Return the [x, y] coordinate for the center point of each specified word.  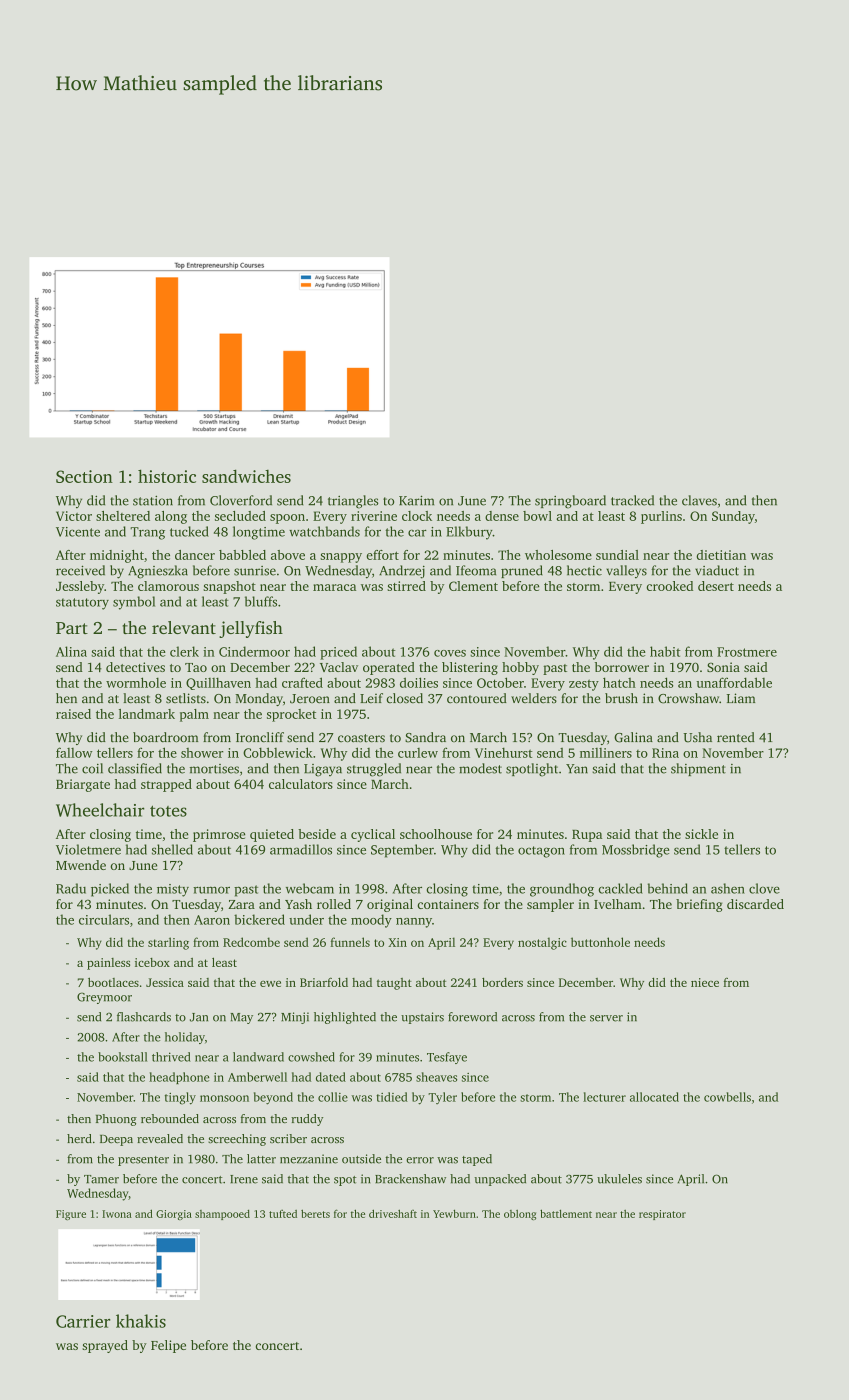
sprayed [105, 1346]
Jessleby [80, 587]
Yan [577, 769]
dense [502, 516]
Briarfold [324, 982]
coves [450, 653]
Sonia [723, 667]
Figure [71, 1215]
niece [705, 982]
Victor [74, 516]
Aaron [212, 920]
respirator [662, 1215]
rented [736, 737]
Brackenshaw [410, 1179]
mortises [214, 769]
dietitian [721, 555]
